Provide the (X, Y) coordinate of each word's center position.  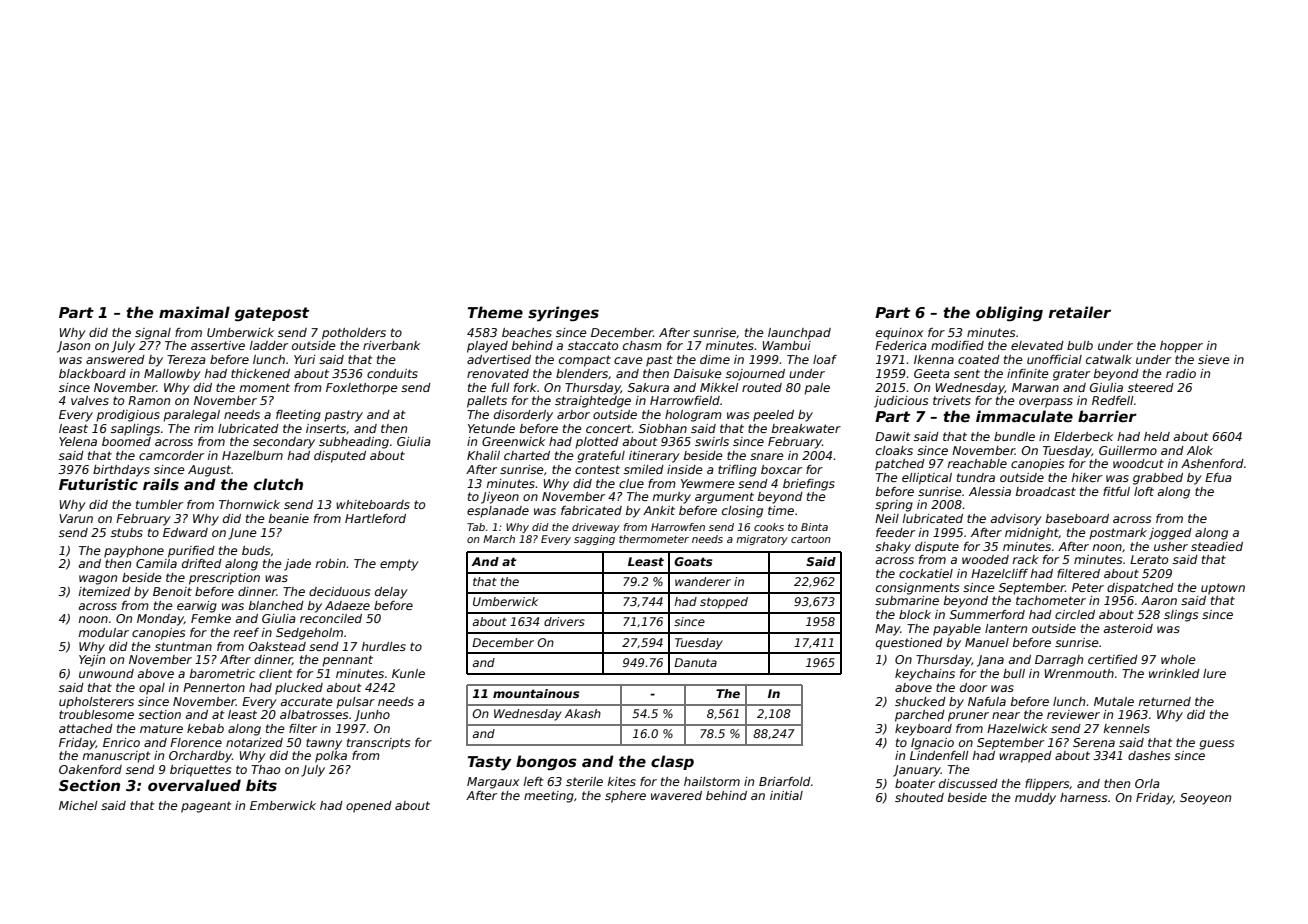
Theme (495, 312)
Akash (583, 713)
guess (1216, 745)
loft (1144, 491)
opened (369, 807)
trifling (737, 471)
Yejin (92, 661)
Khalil (483, 455)
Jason (73, 347)
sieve (1214, 359)
